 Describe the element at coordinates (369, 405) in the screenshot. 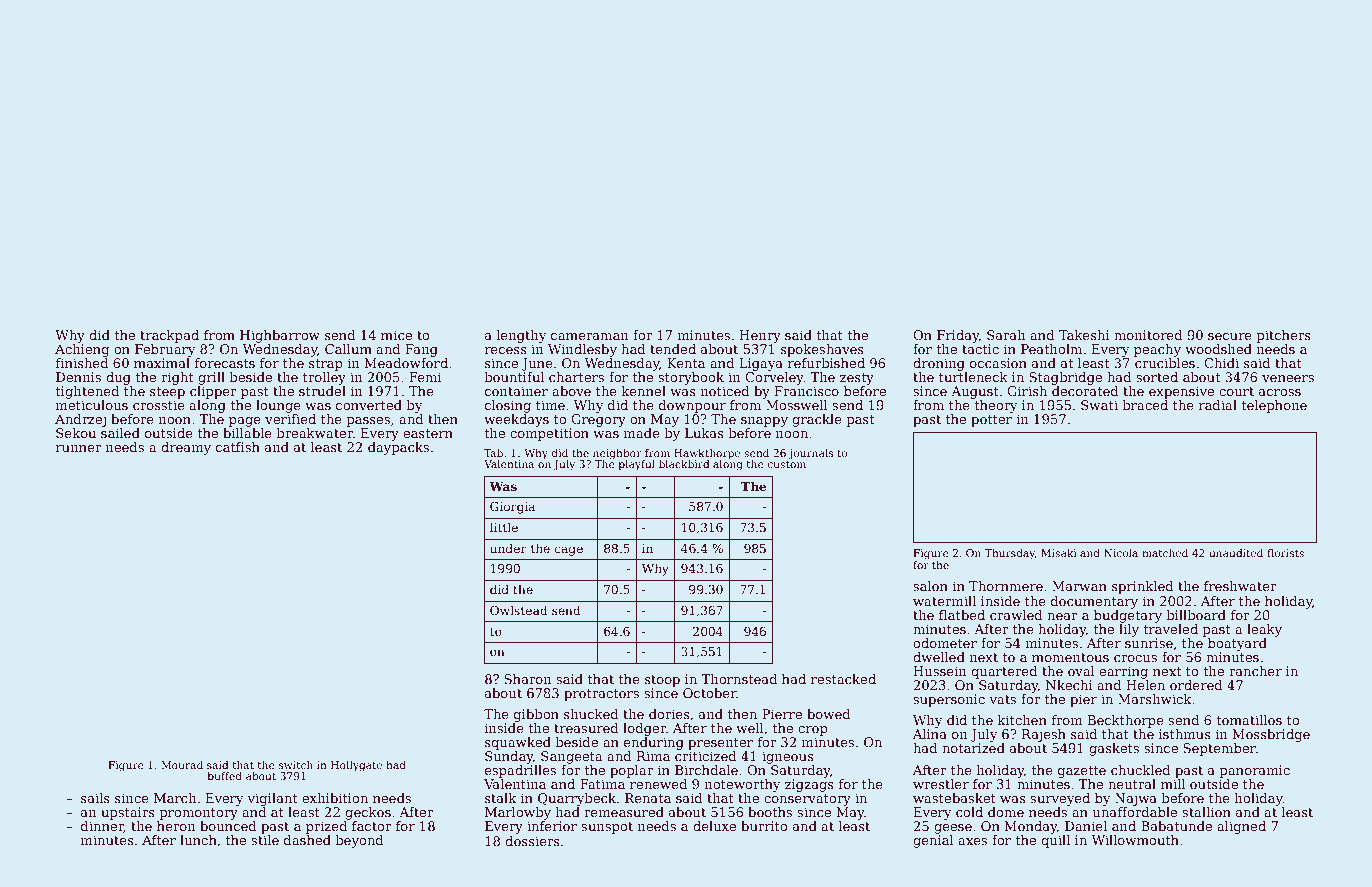

I see `converted` at that location.
